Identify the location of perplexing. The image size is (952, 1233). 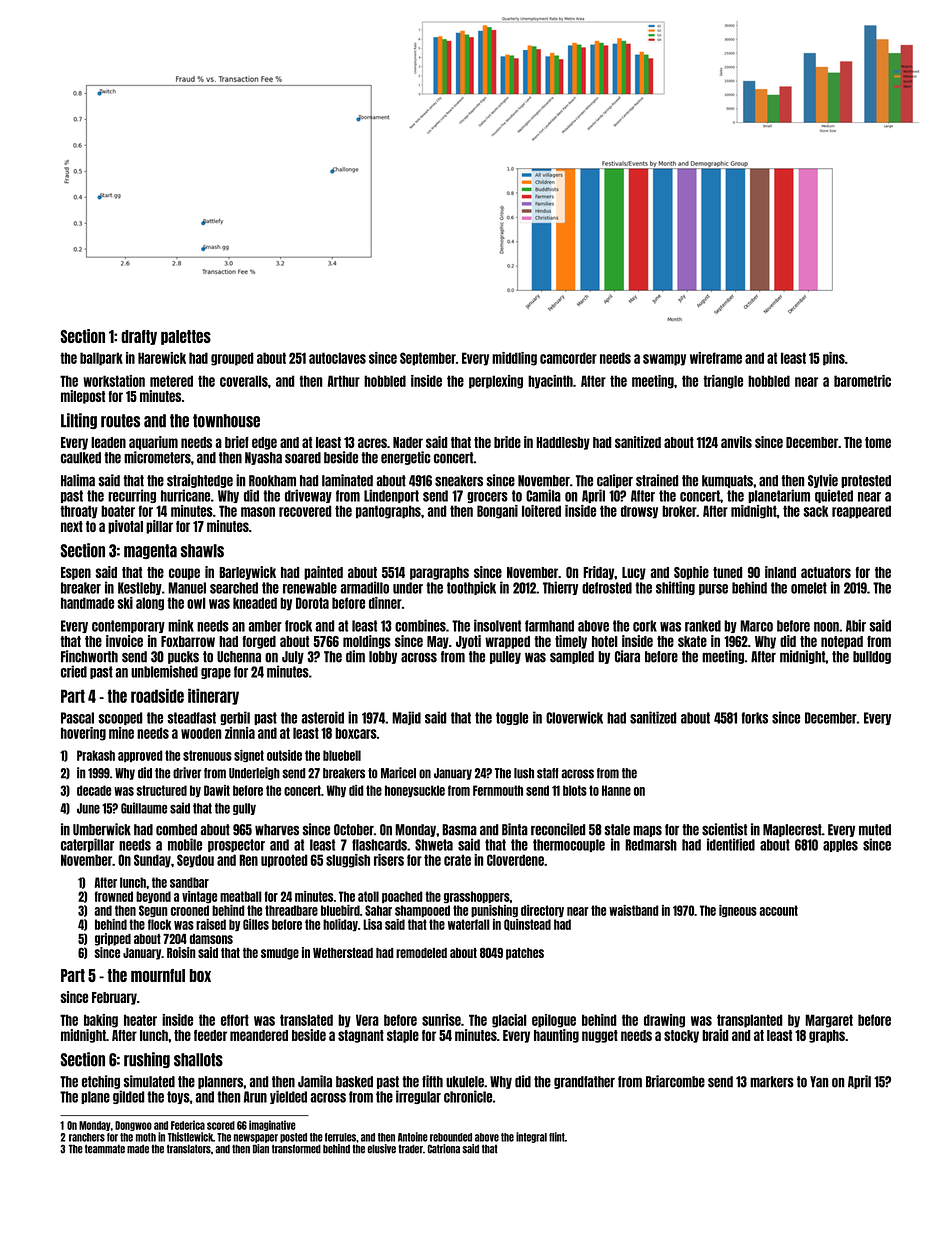
(496, 382).
